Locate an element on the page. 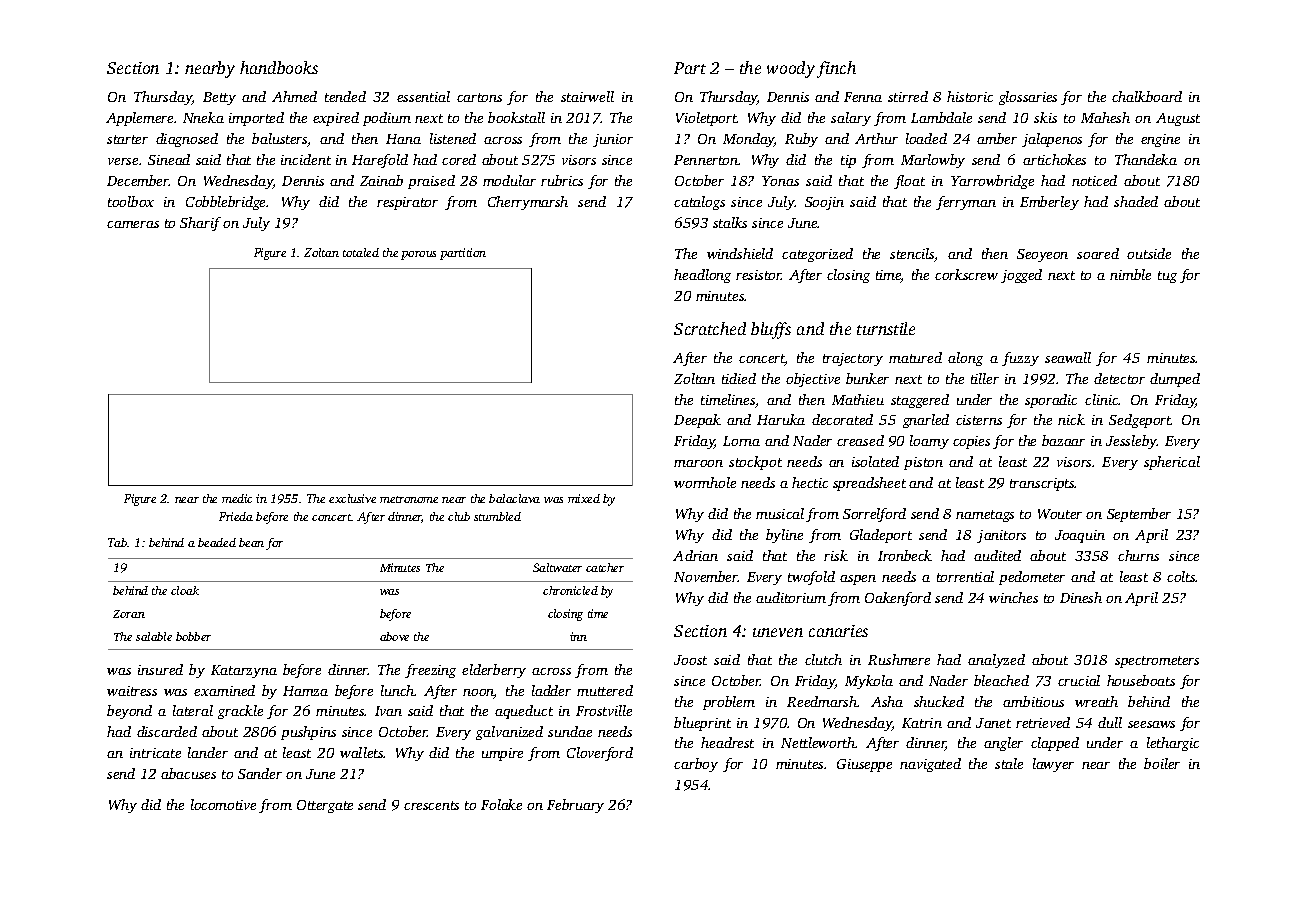 This image has width=1308, height=924. Deepak is located at coordinates (697, 421).
